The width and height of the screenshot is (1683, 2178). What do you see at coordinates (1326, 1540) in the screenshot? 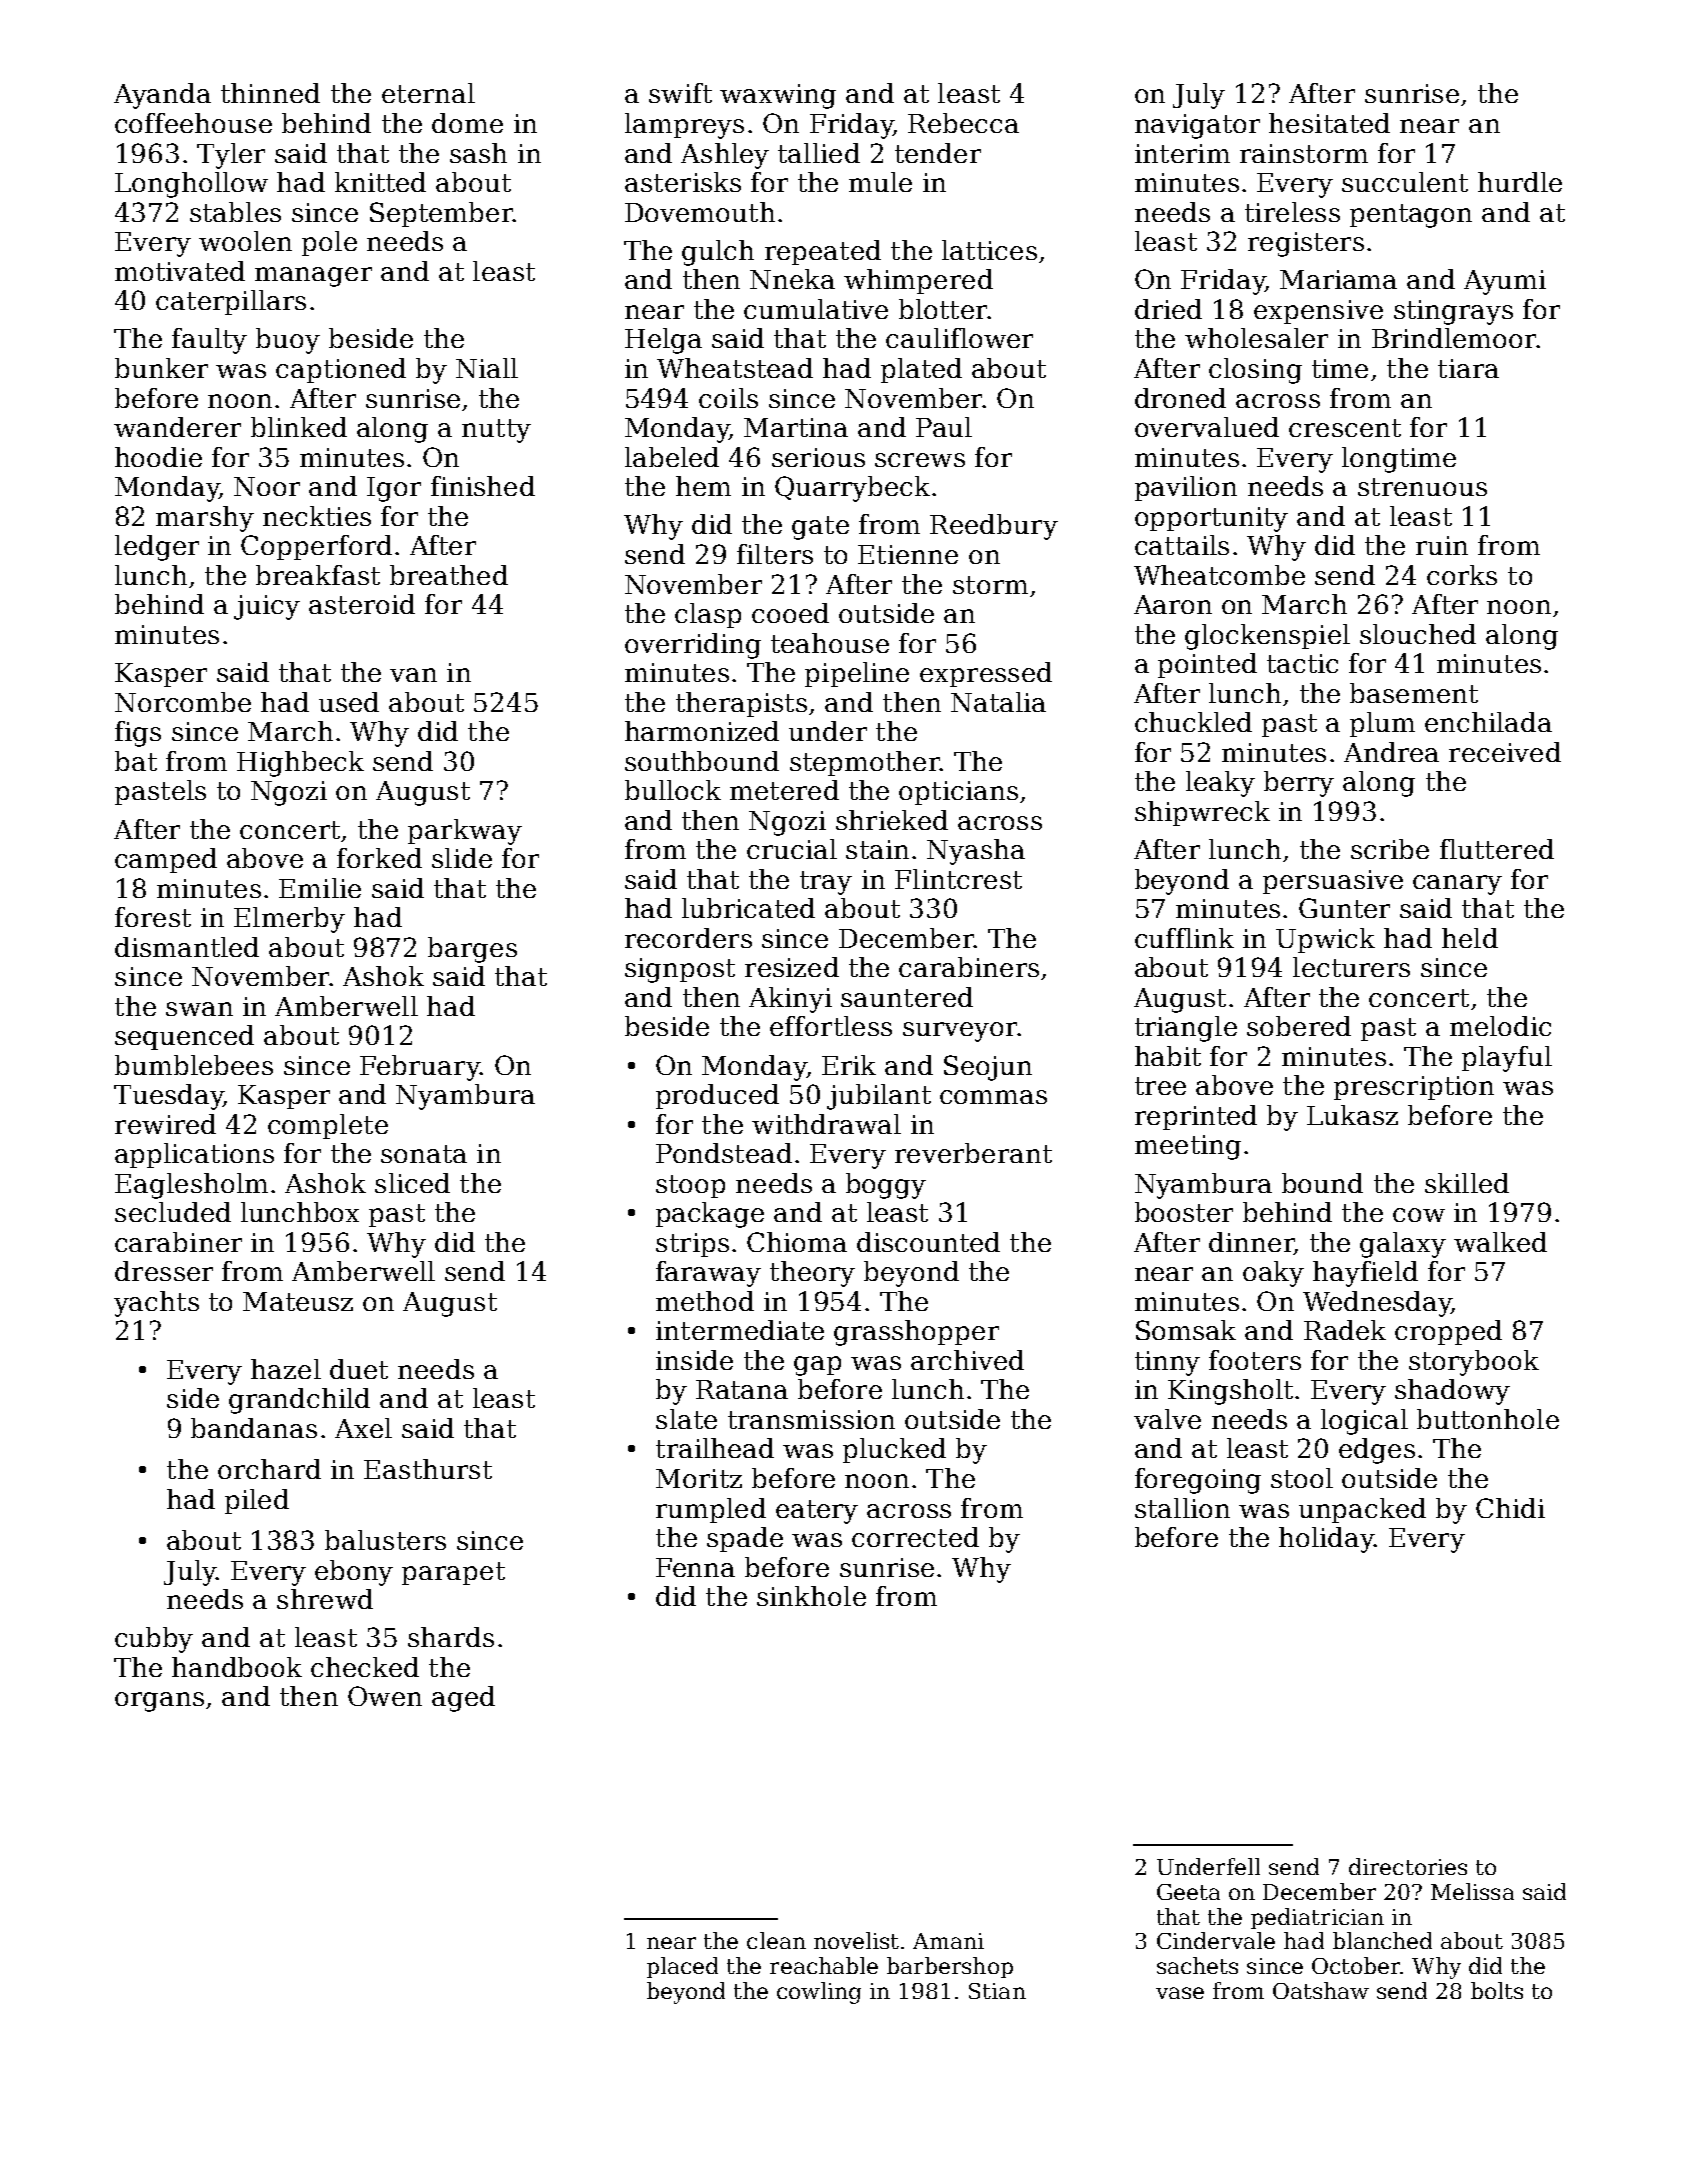
I see `holiday` at bounding box center [1326, 1540].
